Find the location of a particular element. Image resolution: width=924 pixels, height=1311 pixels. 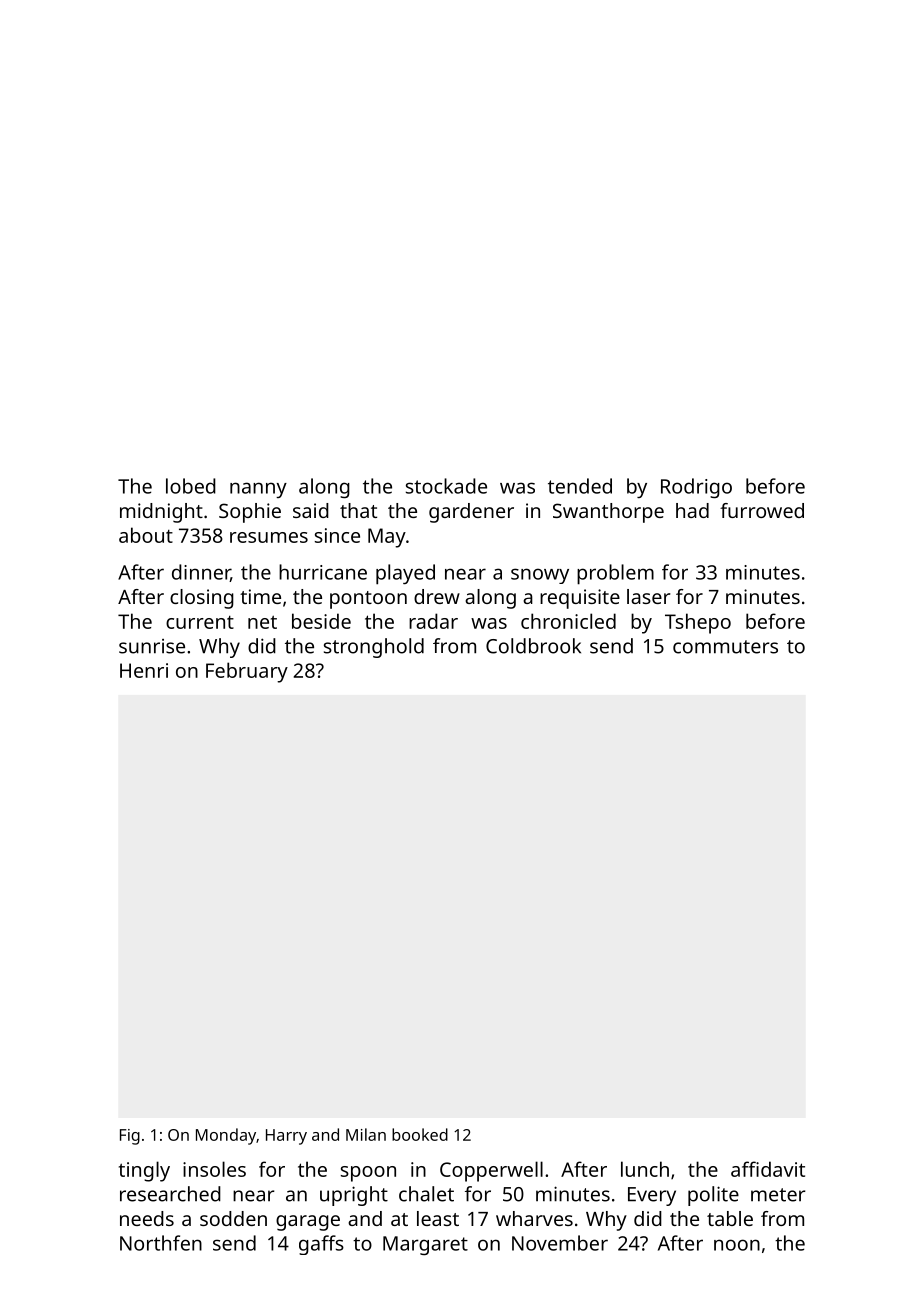

Copperwell is located at coordinates (491, 1171).
